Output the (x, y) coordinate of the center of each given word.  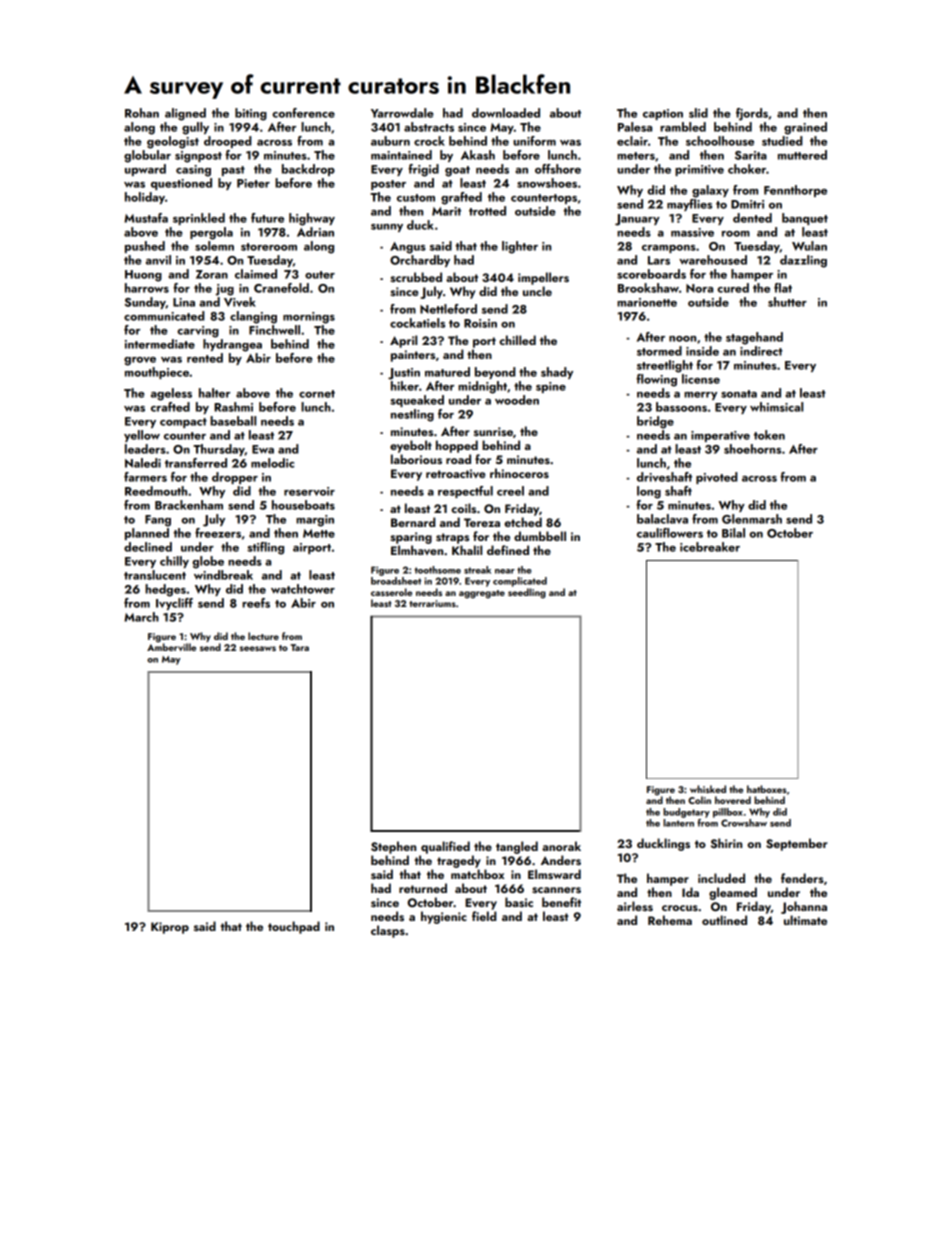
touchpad (294, 927)
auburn (390, 141)
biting (251, 114)
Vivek (240, 302)
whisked (708, 789)
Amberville (171, 647)
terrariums (432, 603)
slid (698, 113)
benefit (561, 902)
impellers (543, 278)
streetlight (665, 366)
